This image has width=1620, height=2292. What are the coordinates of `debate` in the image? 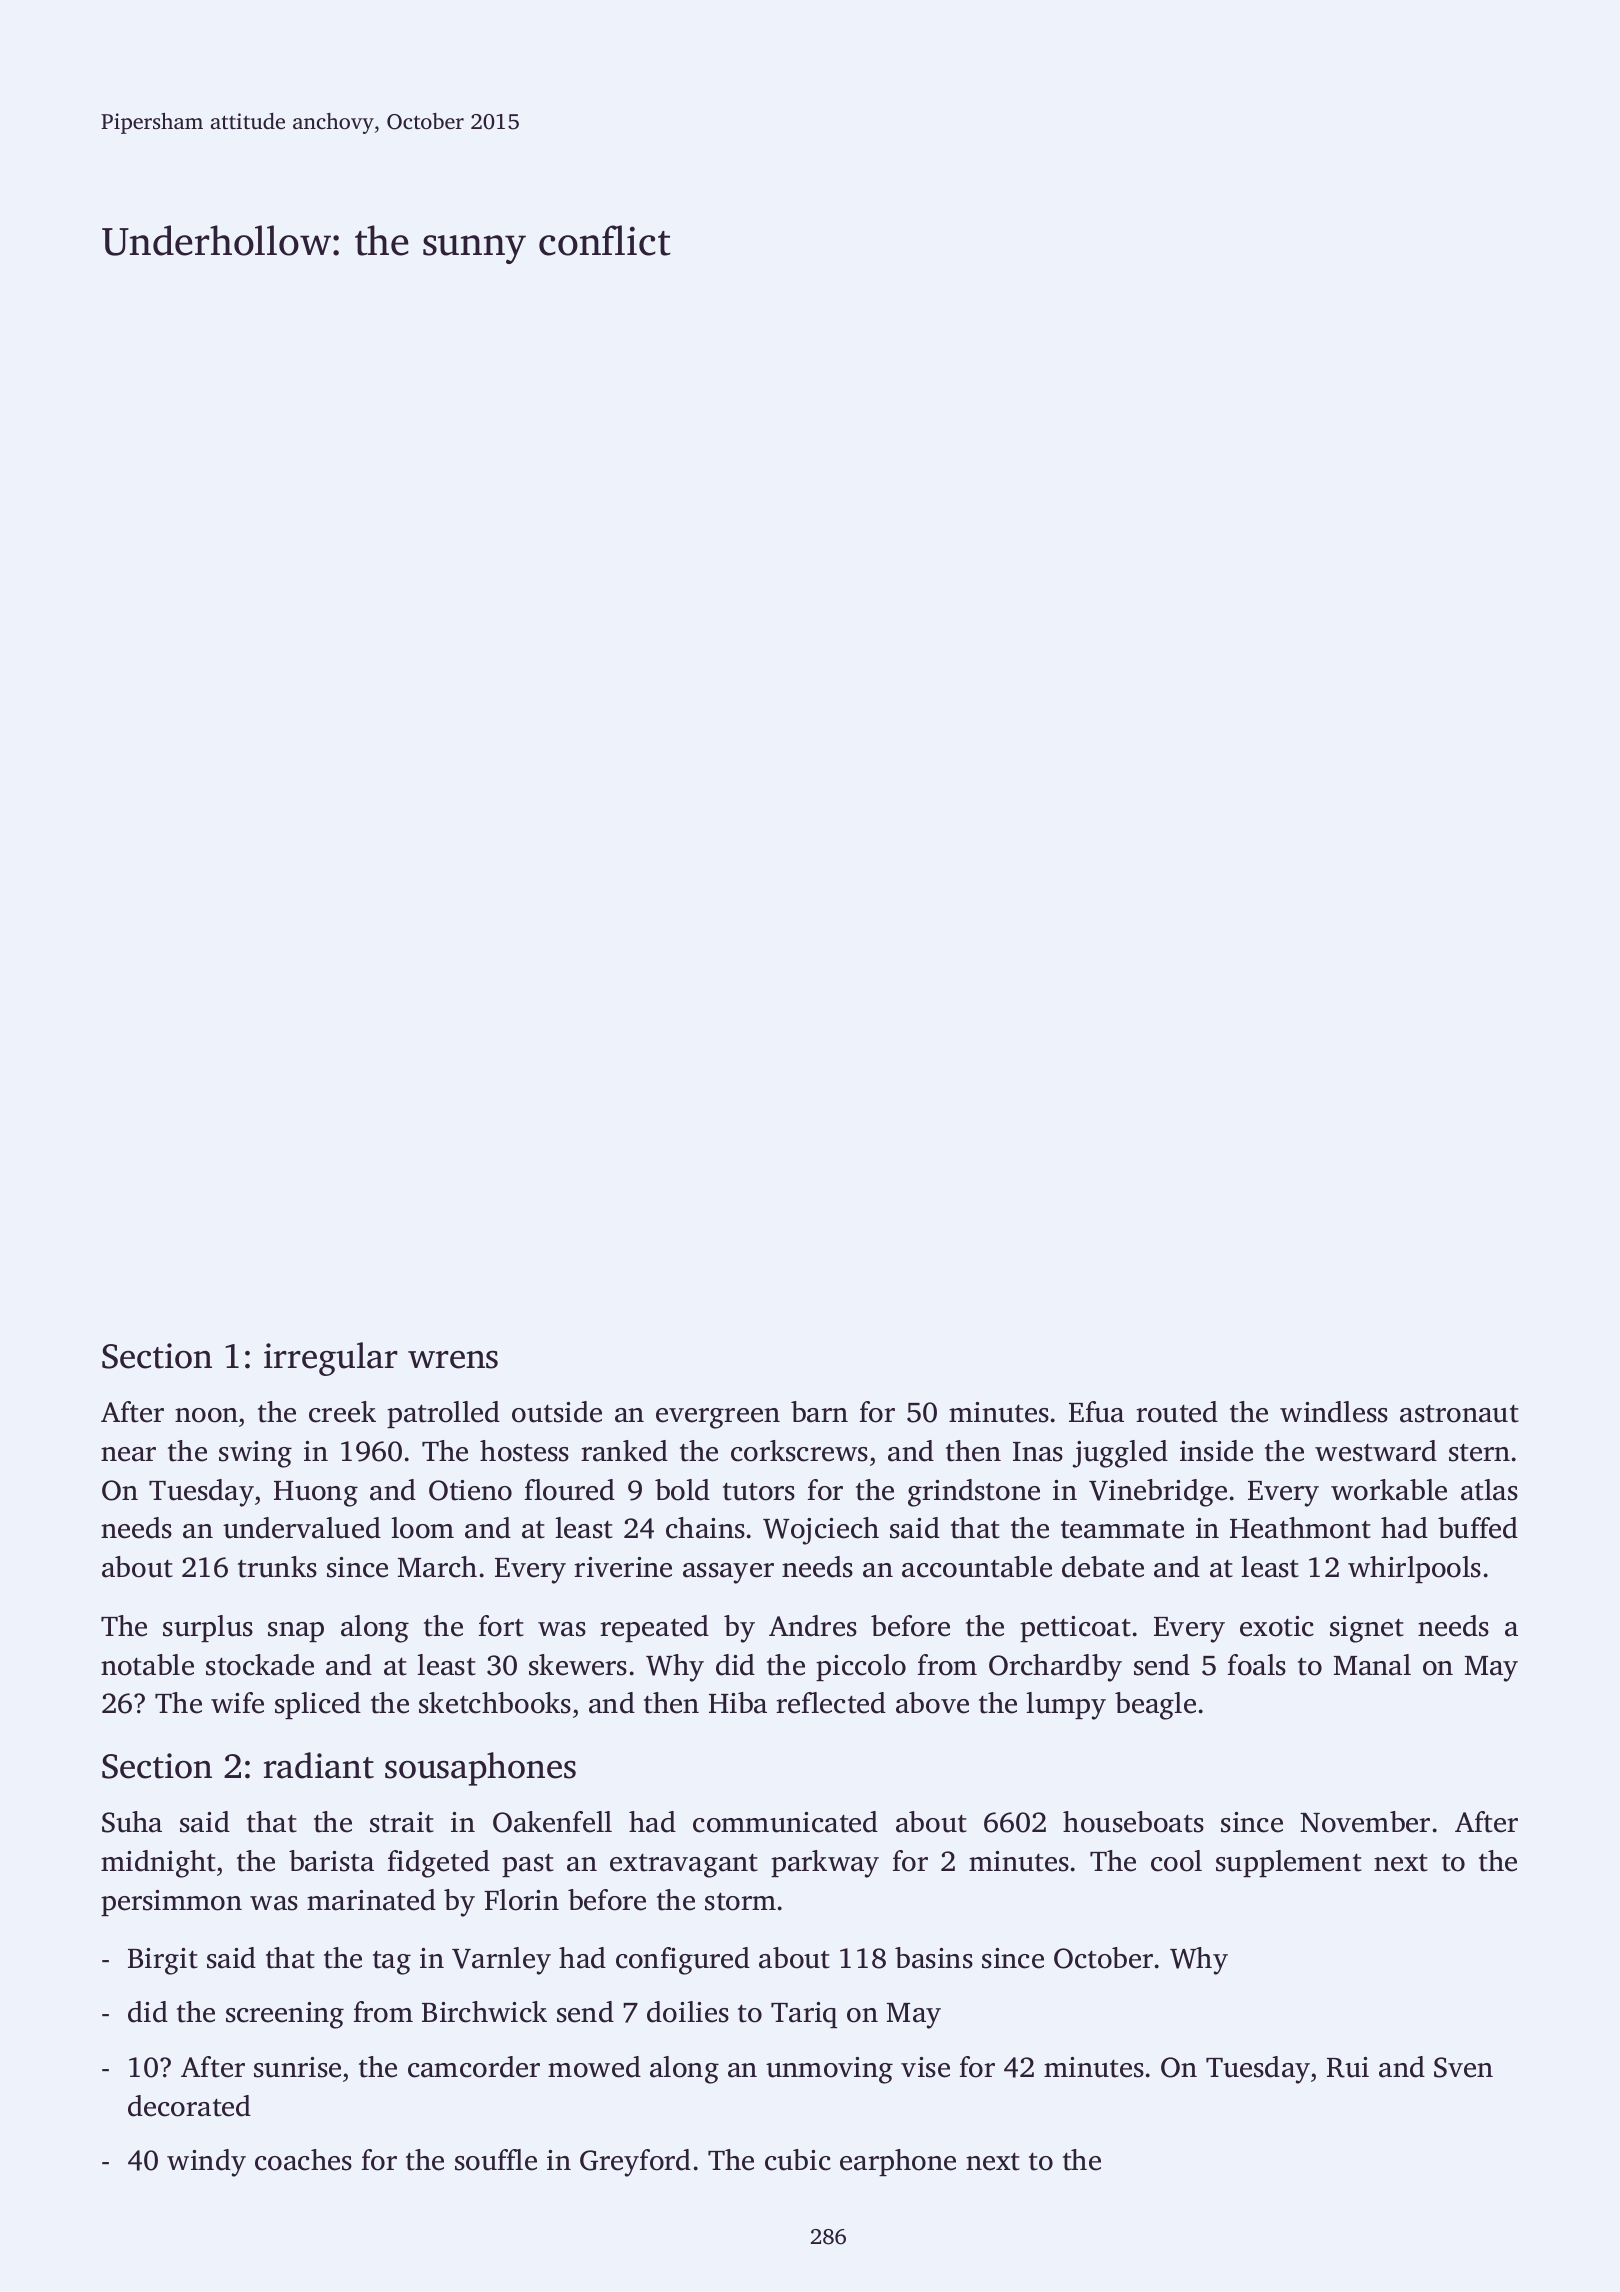 It's located at (1103, 1567).
